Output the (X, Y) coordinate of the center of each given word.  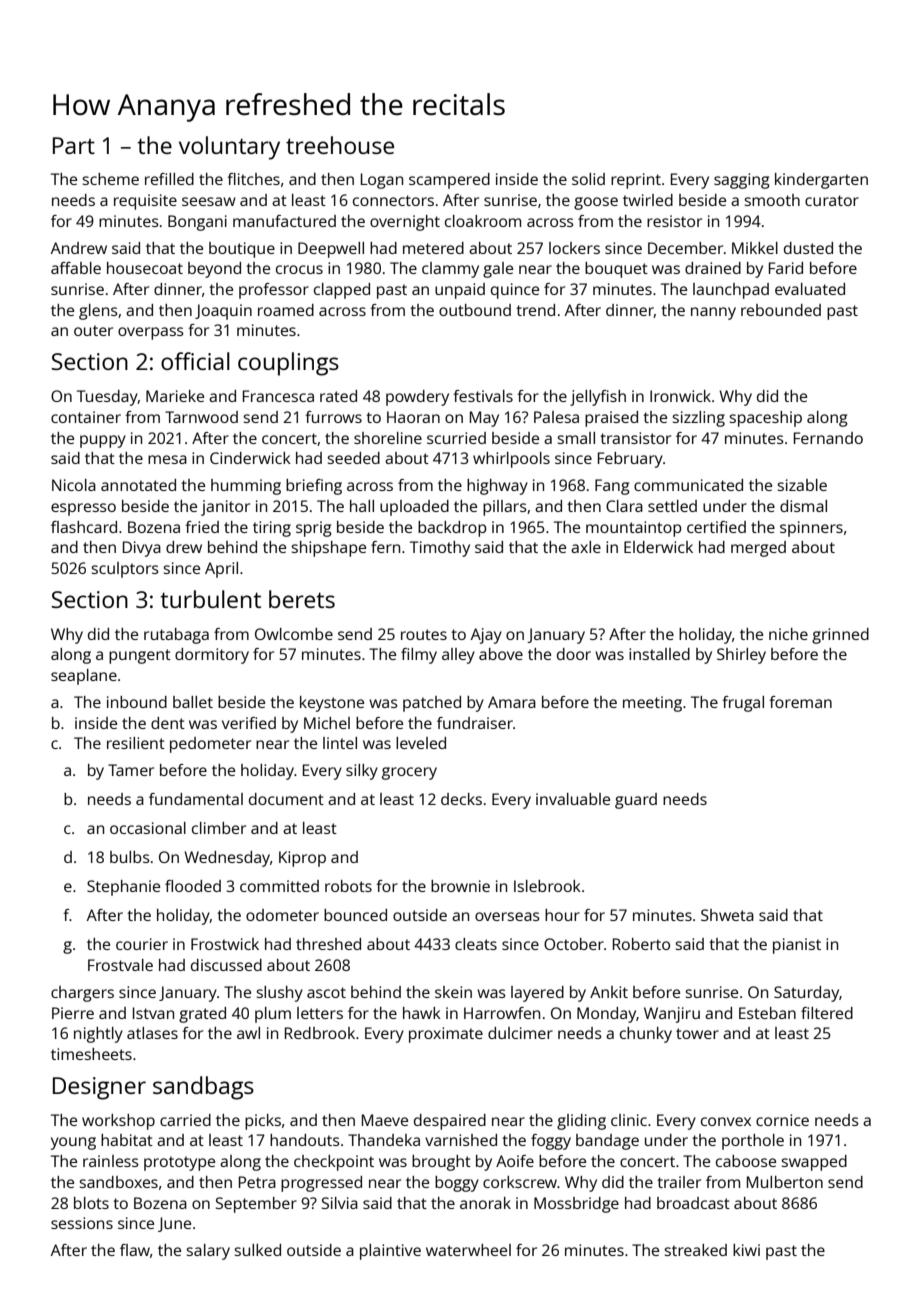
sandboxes (118, 1182)
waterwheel (468, 1250)
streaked (695, 1250)
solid (588, 179)
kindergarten (821, 181)
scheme (110, 179)
